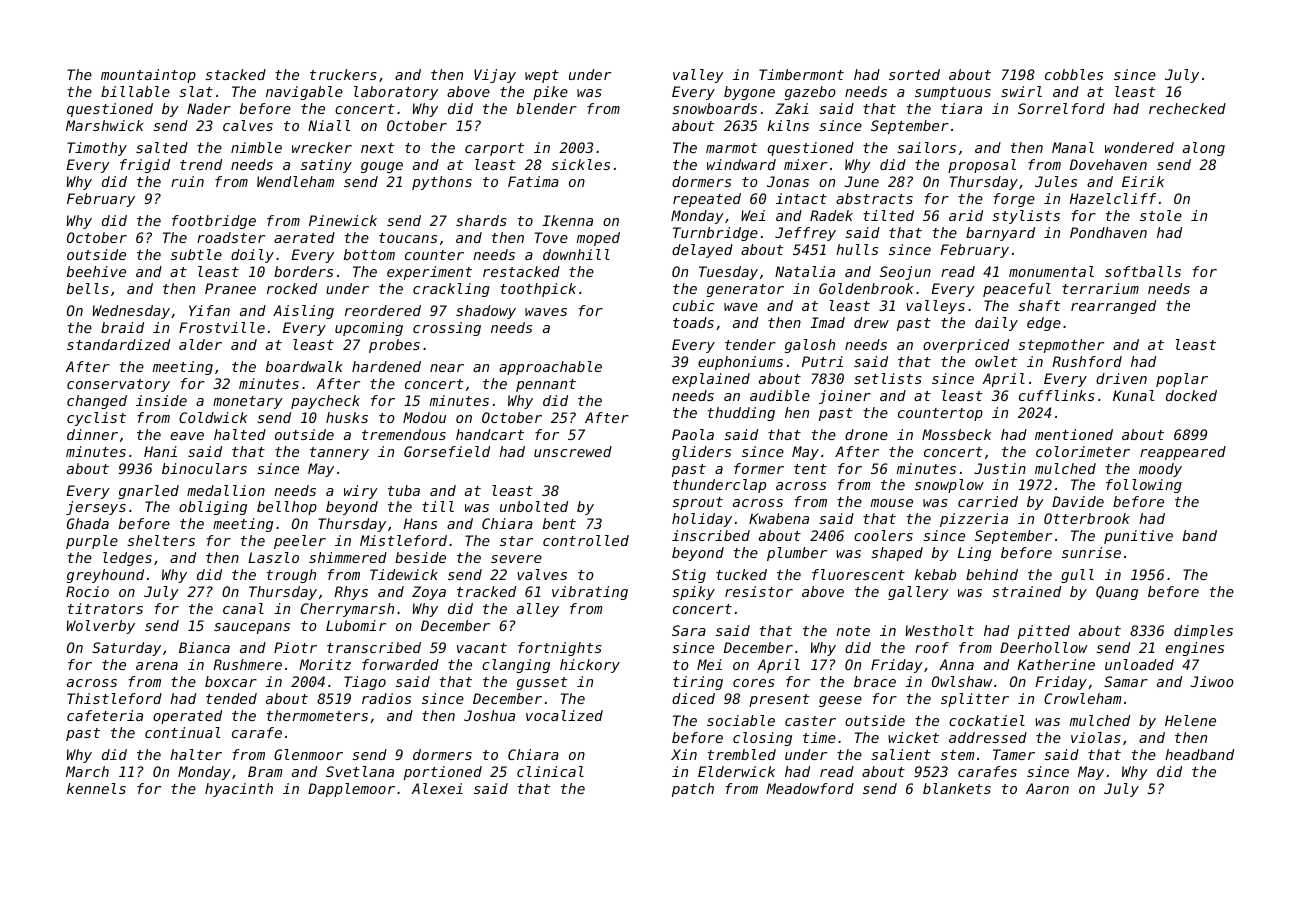 The image size is (1308, 924). I want to click on Vijay, so click(495, 76).
